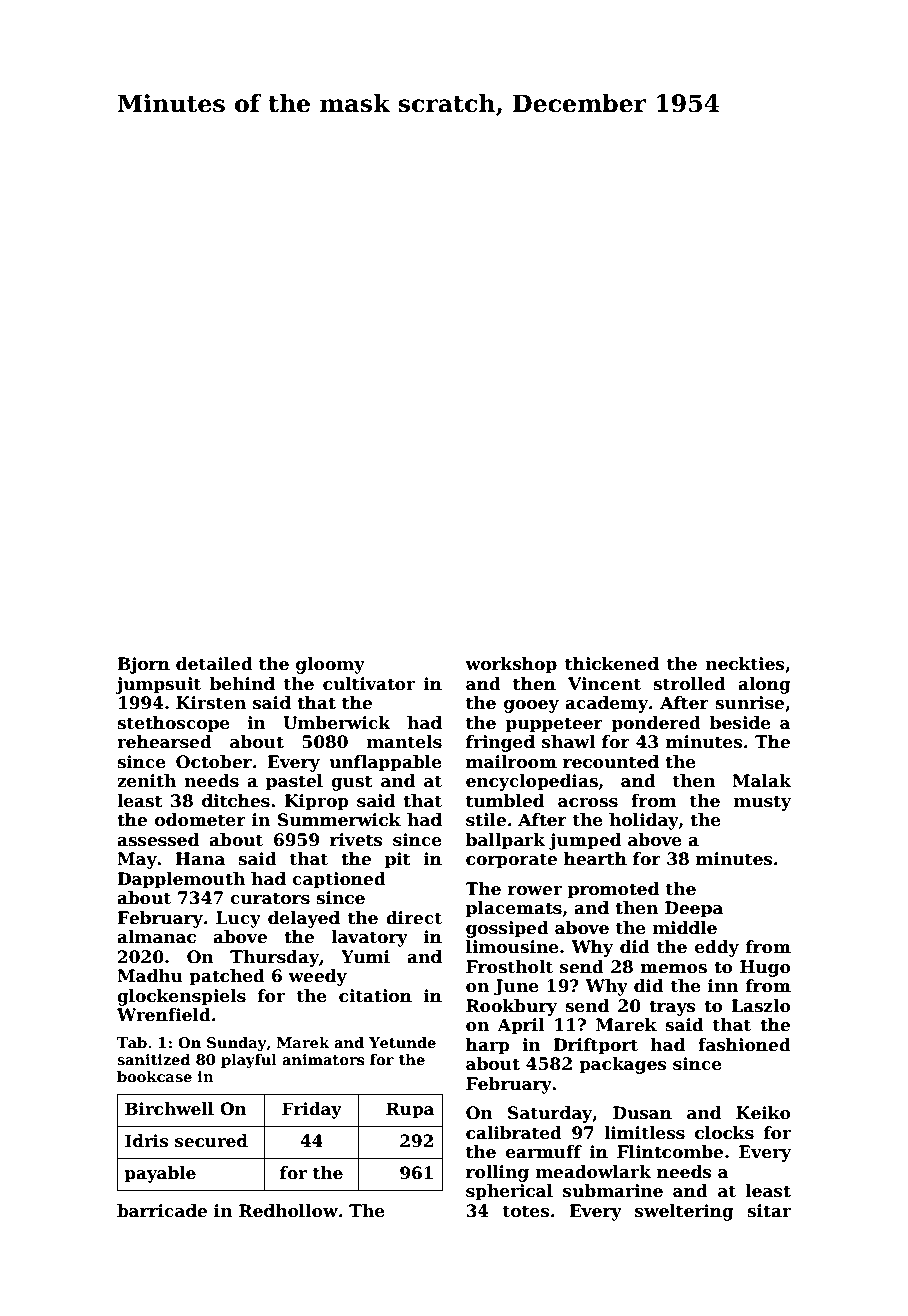 Image resolution: width=908 pixels, height=1316 pixels. I want to click on Umberwick, so click(337, 723).
